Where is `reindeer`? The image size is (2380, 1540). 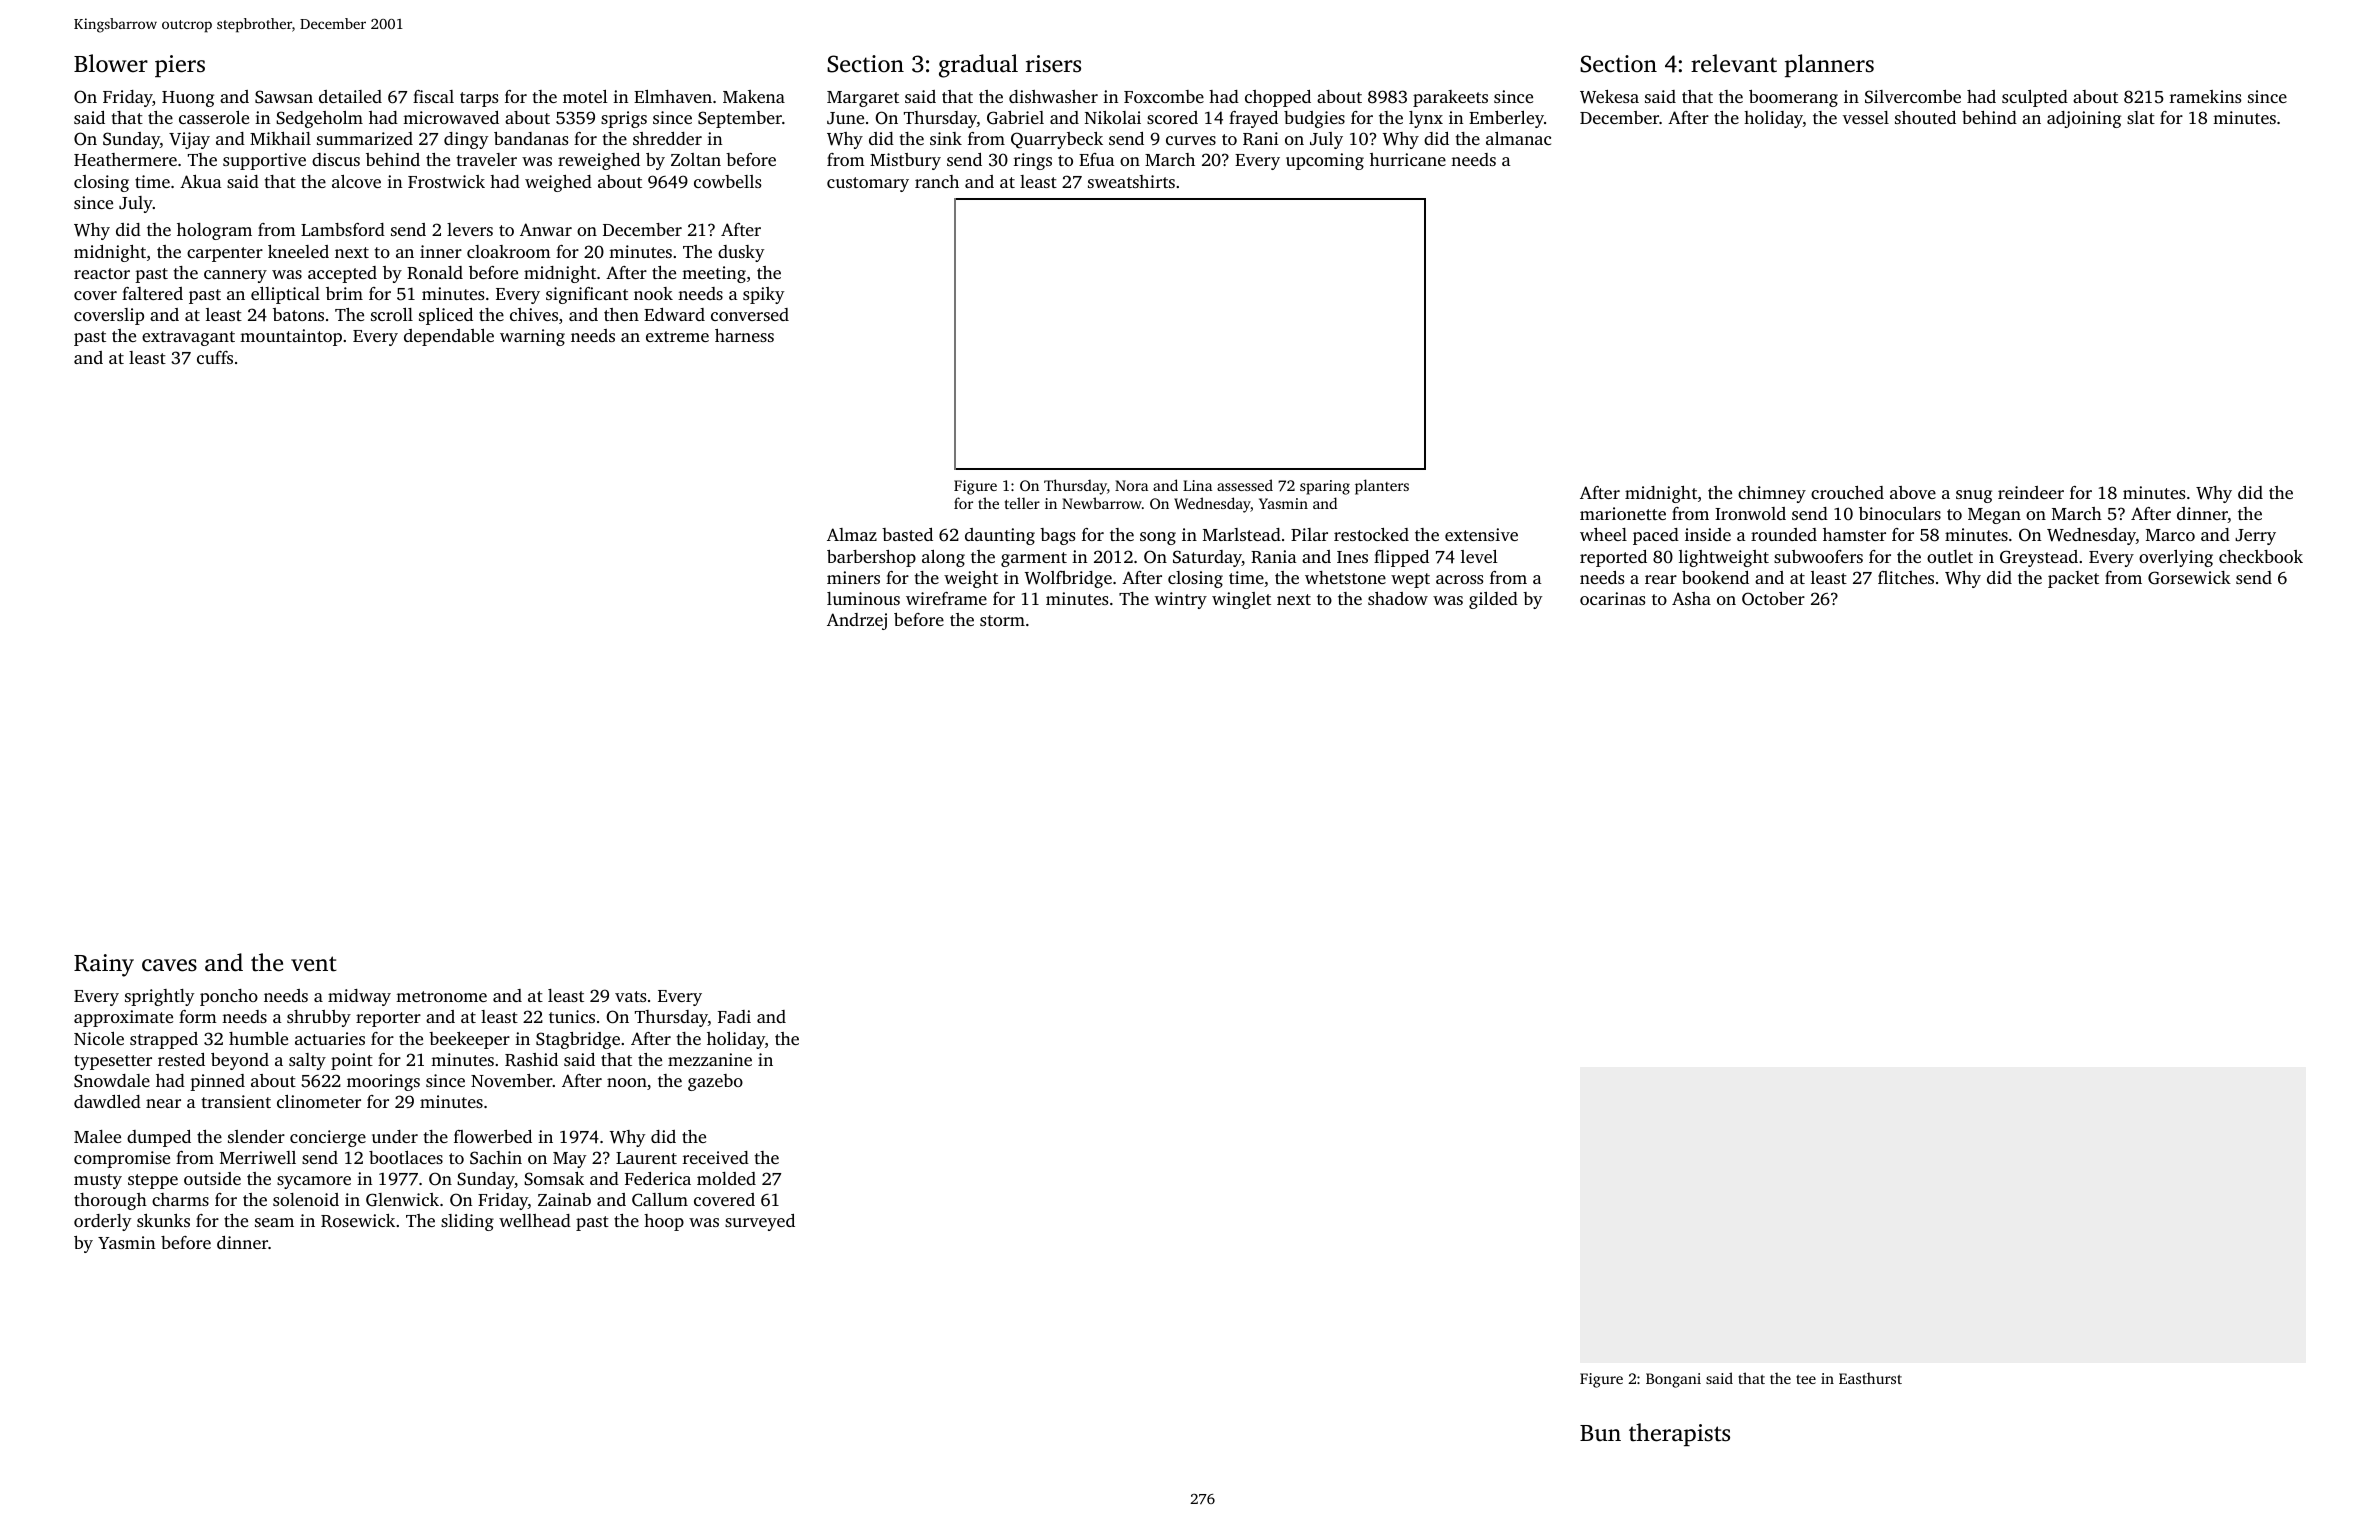
reindeer is located at coordinates (2031, 492).
